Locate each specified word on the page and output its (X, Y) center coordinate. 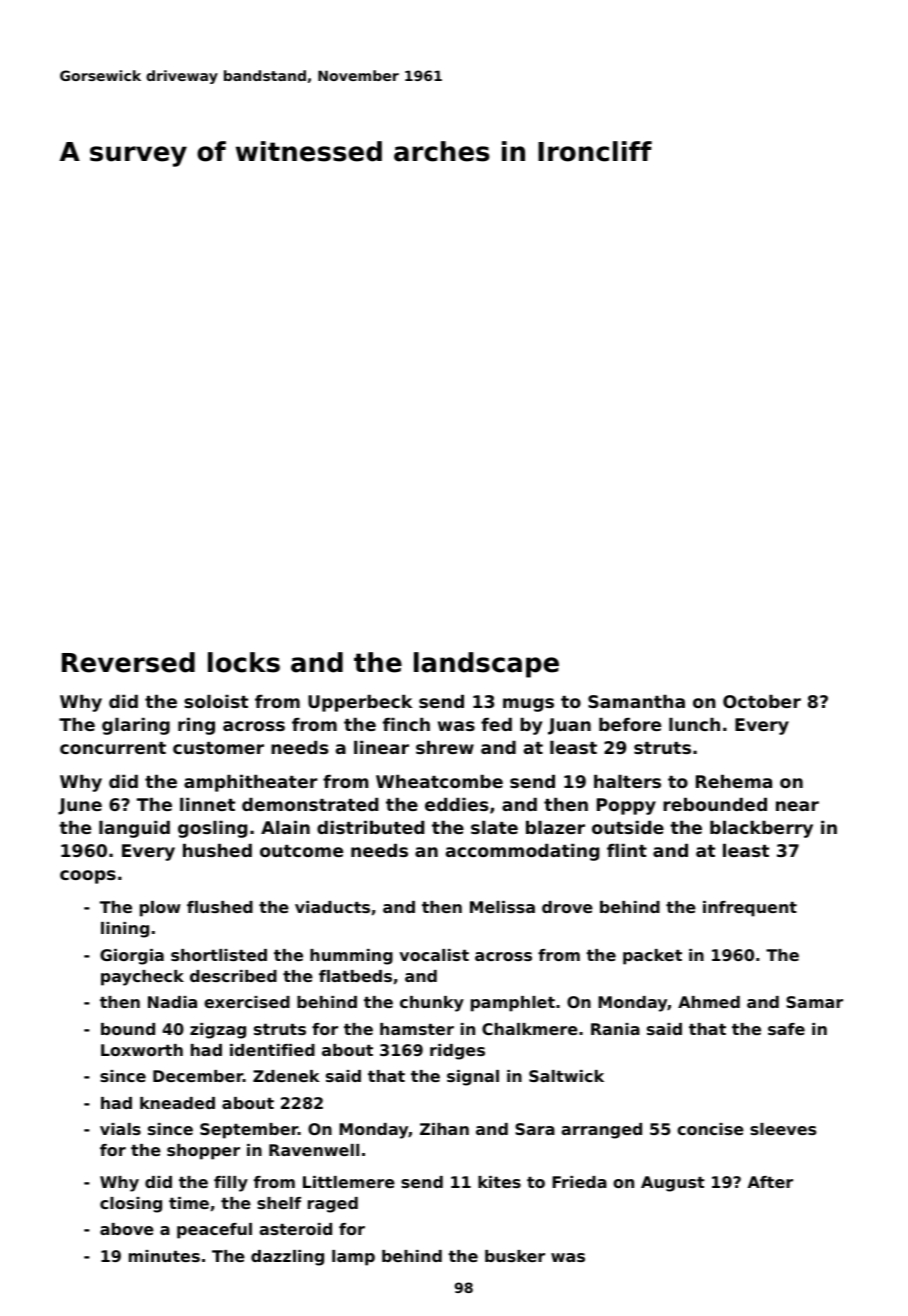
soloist (216, 701)
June (80, 806)
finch (406, 724)
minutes (164, 1256)
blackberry (761, 829)
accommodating (522, 852)
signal (473, 1078)
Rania (615, 1029)
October (762, 701)
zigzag (218, 1031)
